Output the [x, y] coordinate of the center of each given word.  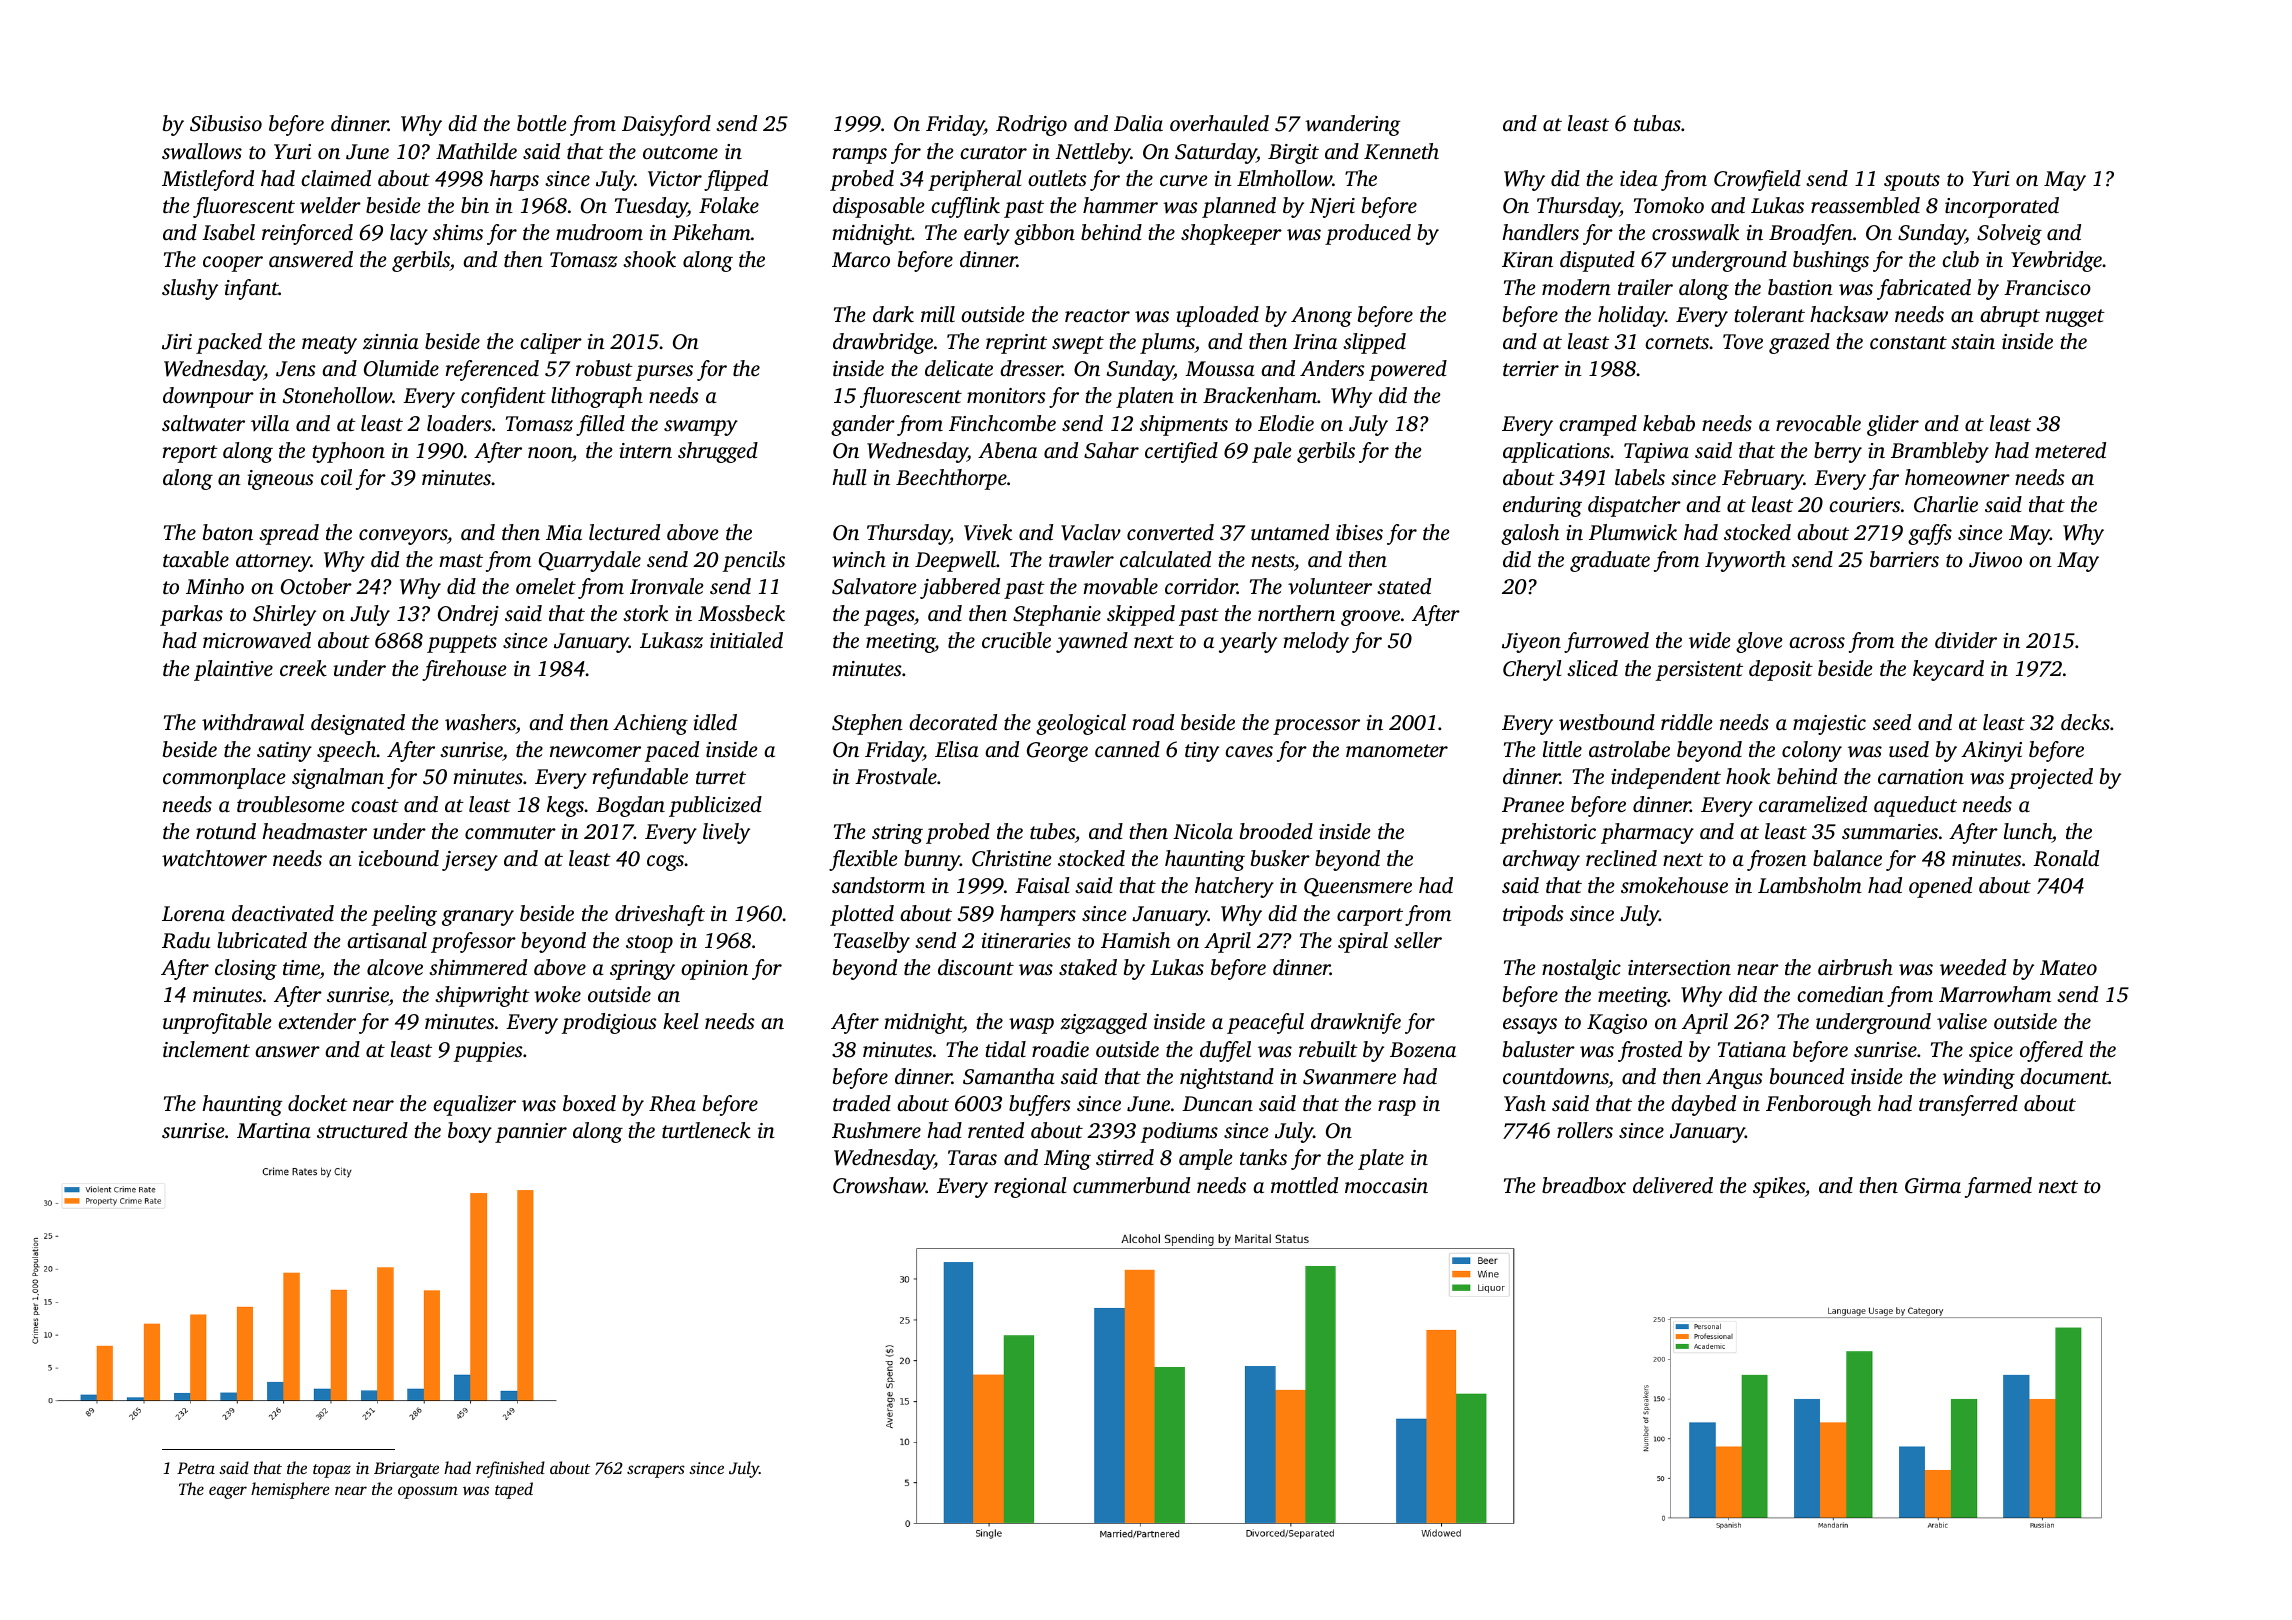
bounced [1807, 1076]
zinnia [391, 341]
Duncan [1217, 1103]
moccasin [1386, 1185]
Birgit [1293, 154]
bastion [1800, 287]
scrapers [656, 1471]
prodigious [609, 1023]
